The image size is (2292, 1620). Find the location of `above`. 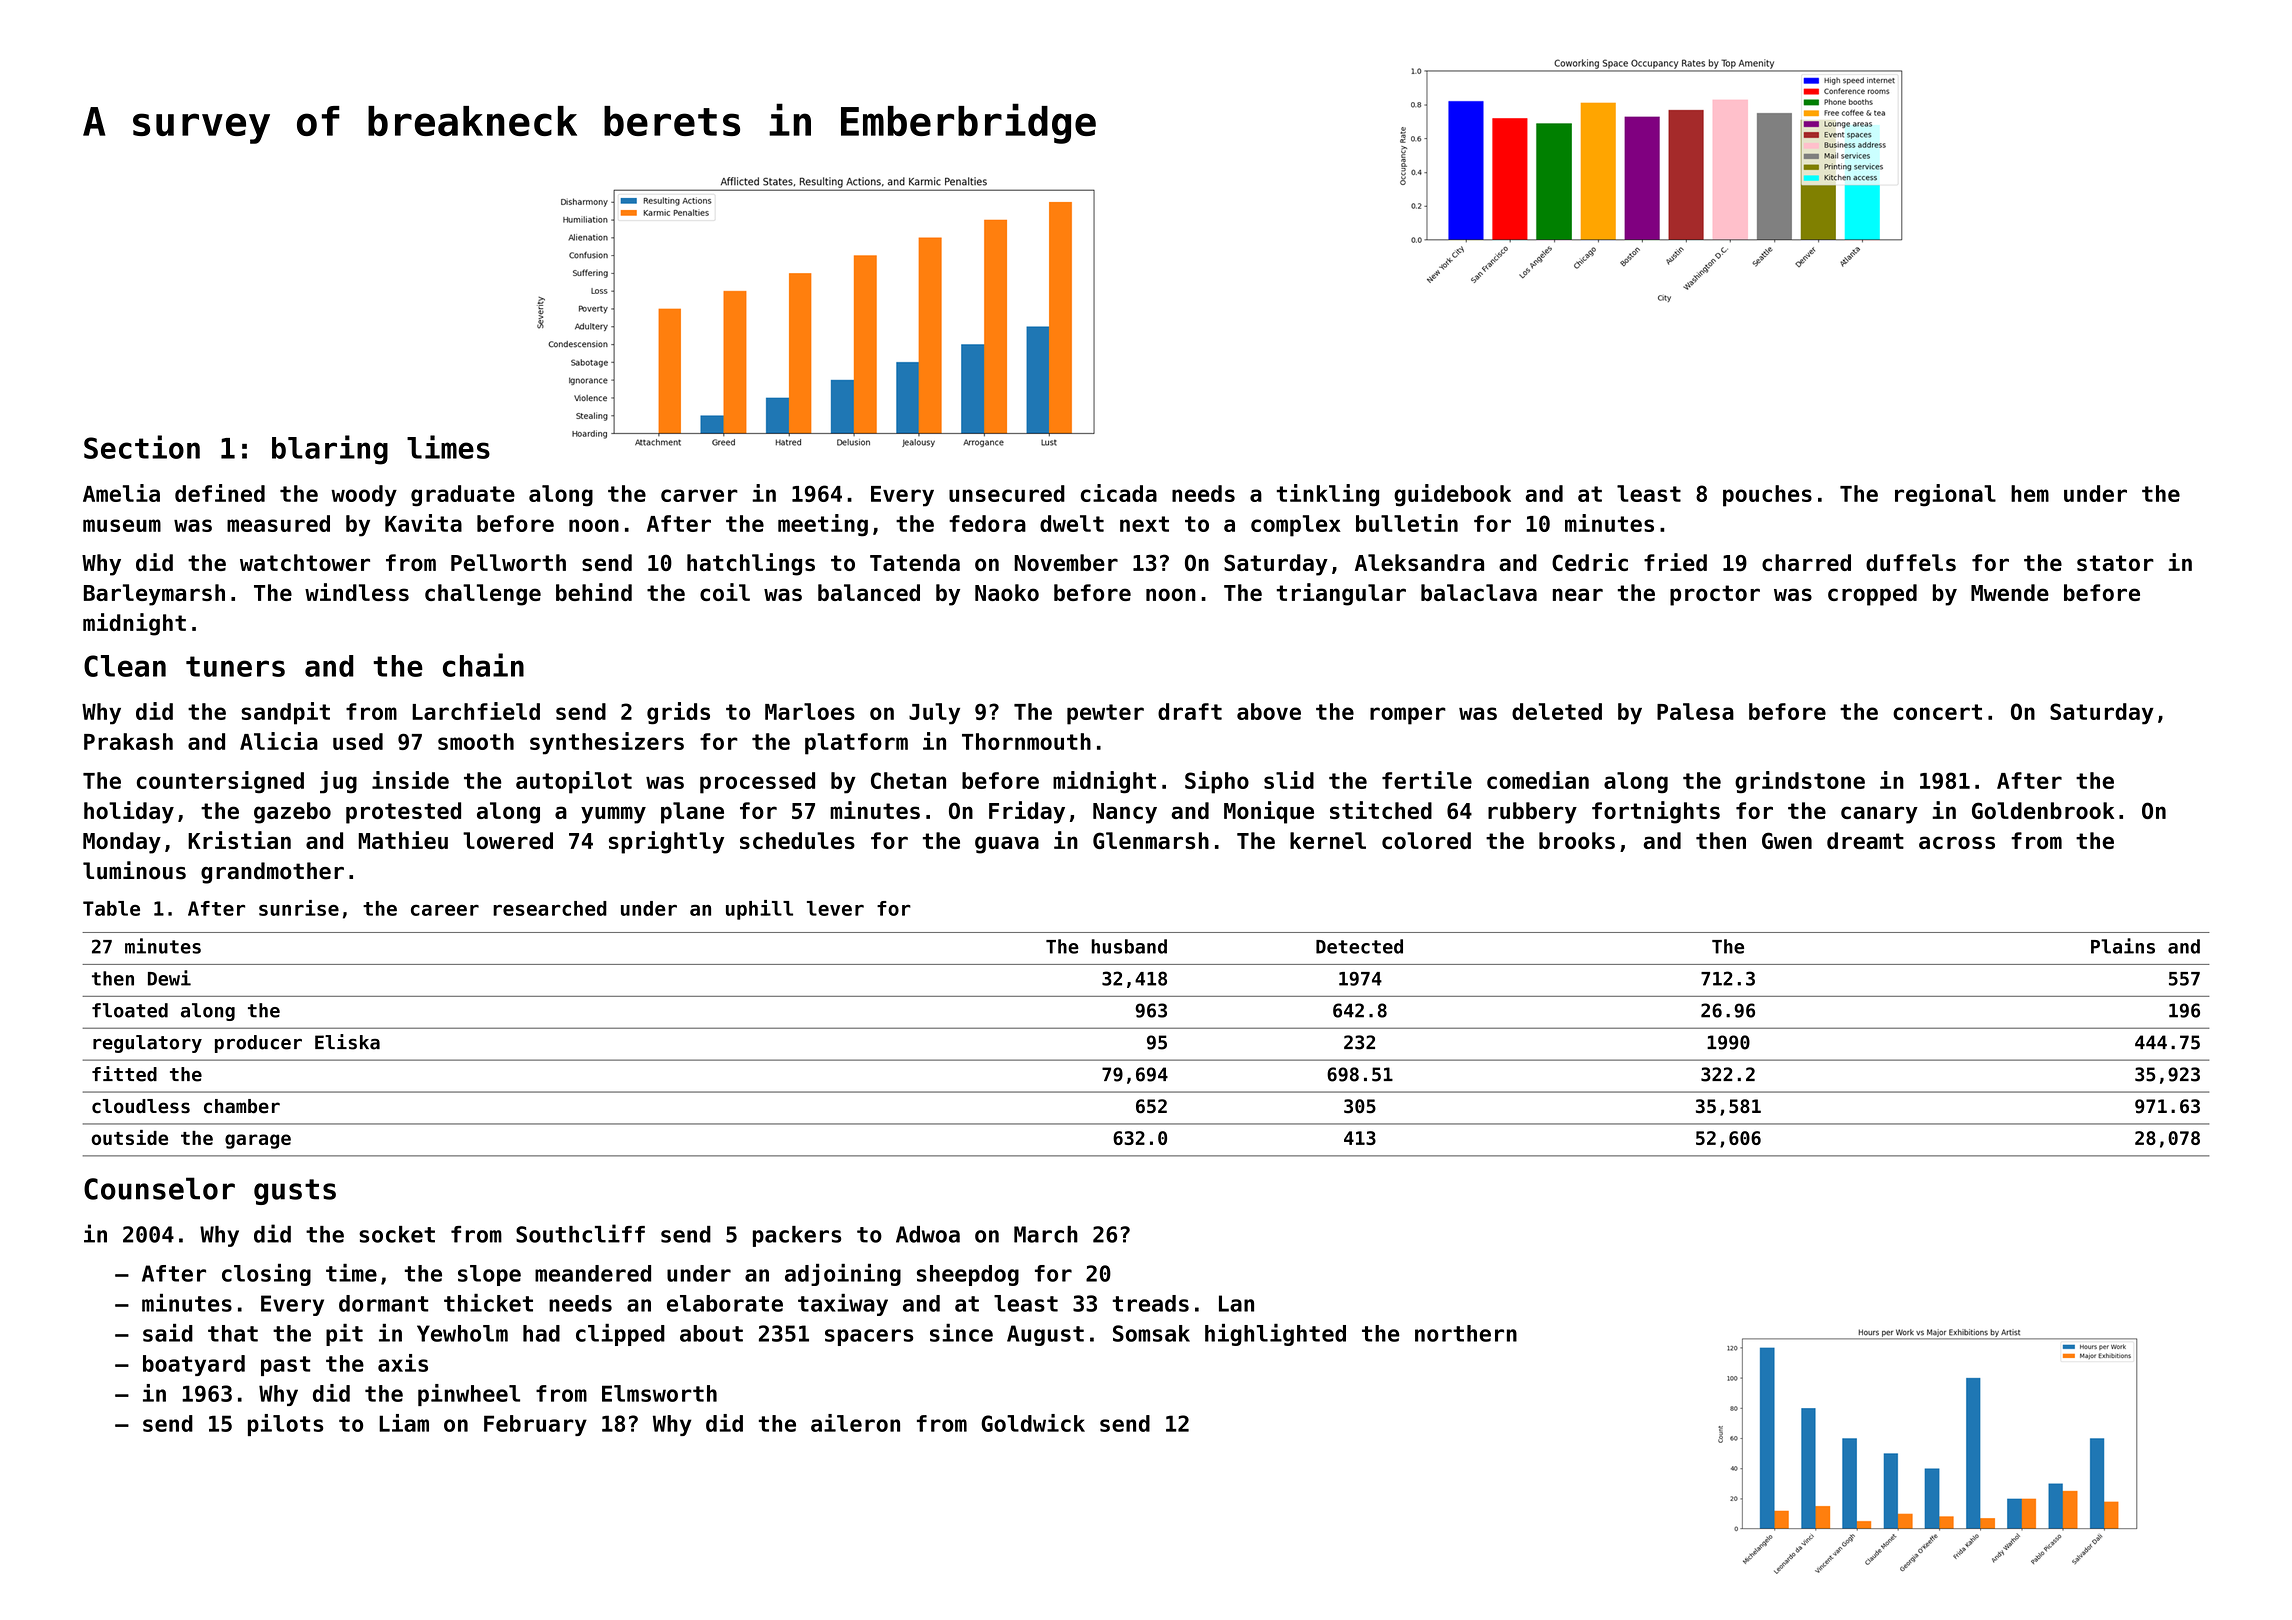

above is located at coordinates (1269, 711).
